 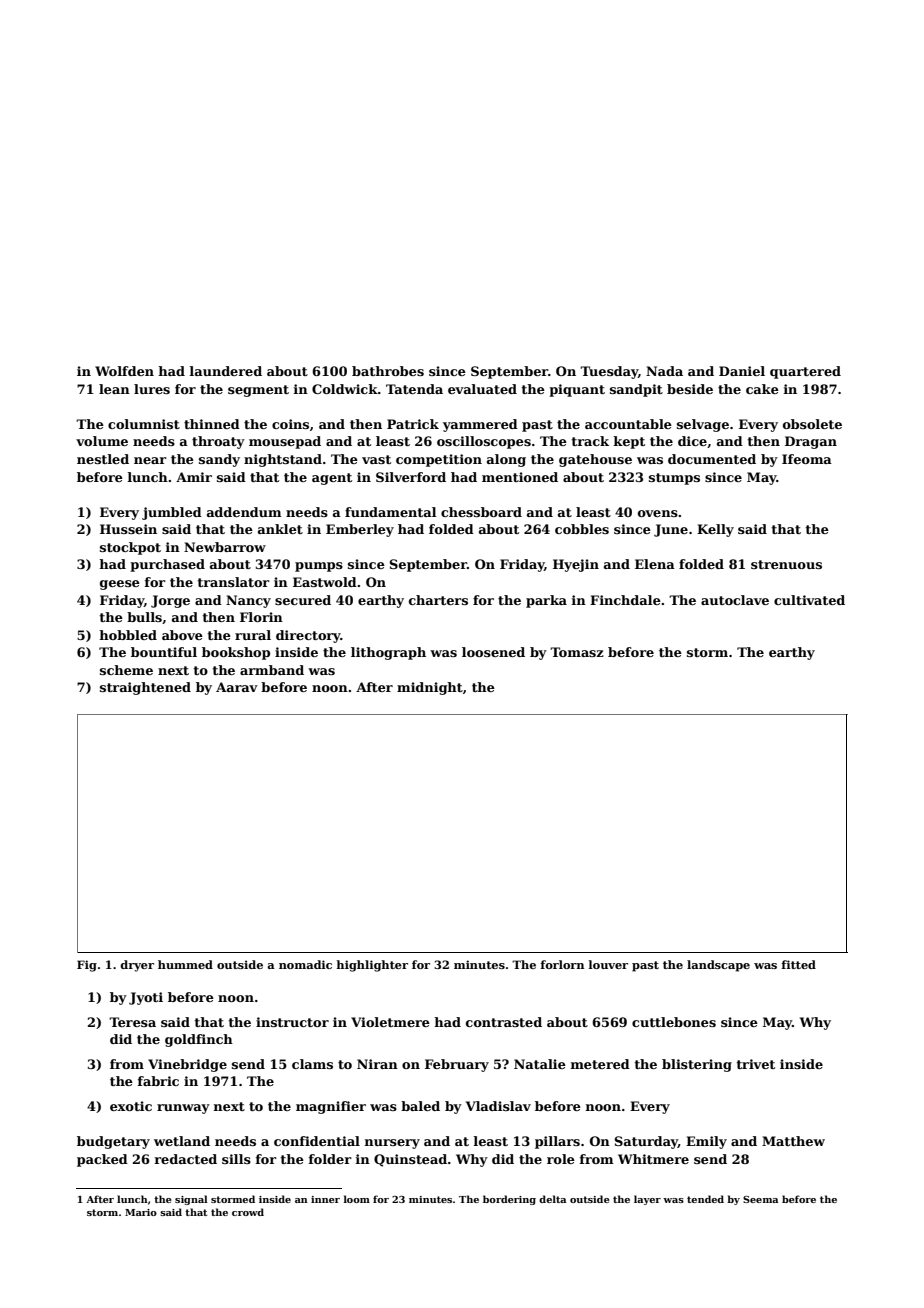 What do you see at coordinates (718, 966) in the screenshot?
I see `landscape` at bounding box center [718, 966].
